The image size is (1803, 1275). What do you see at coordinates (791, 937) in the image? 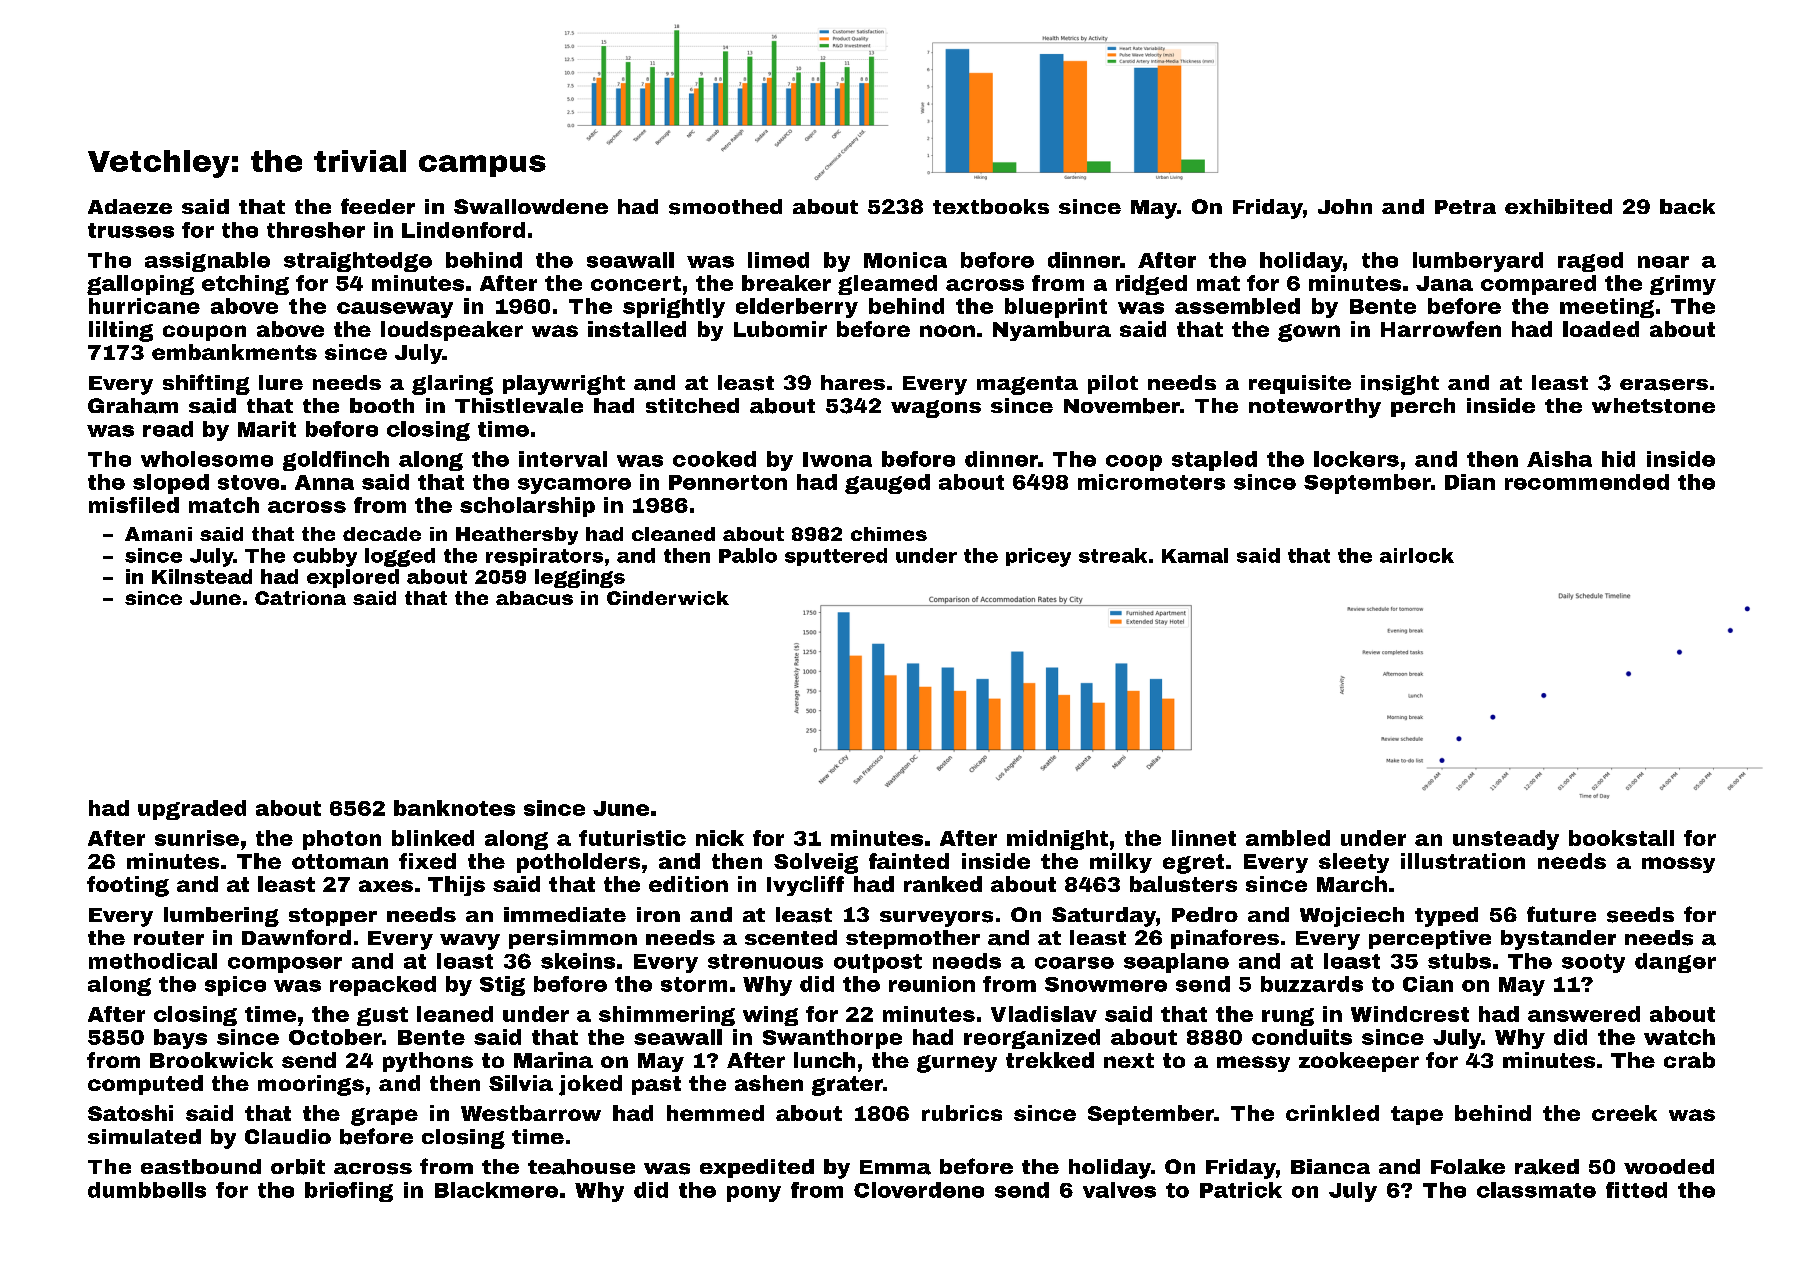
I see `scented` at bounding box center [791, 937].
